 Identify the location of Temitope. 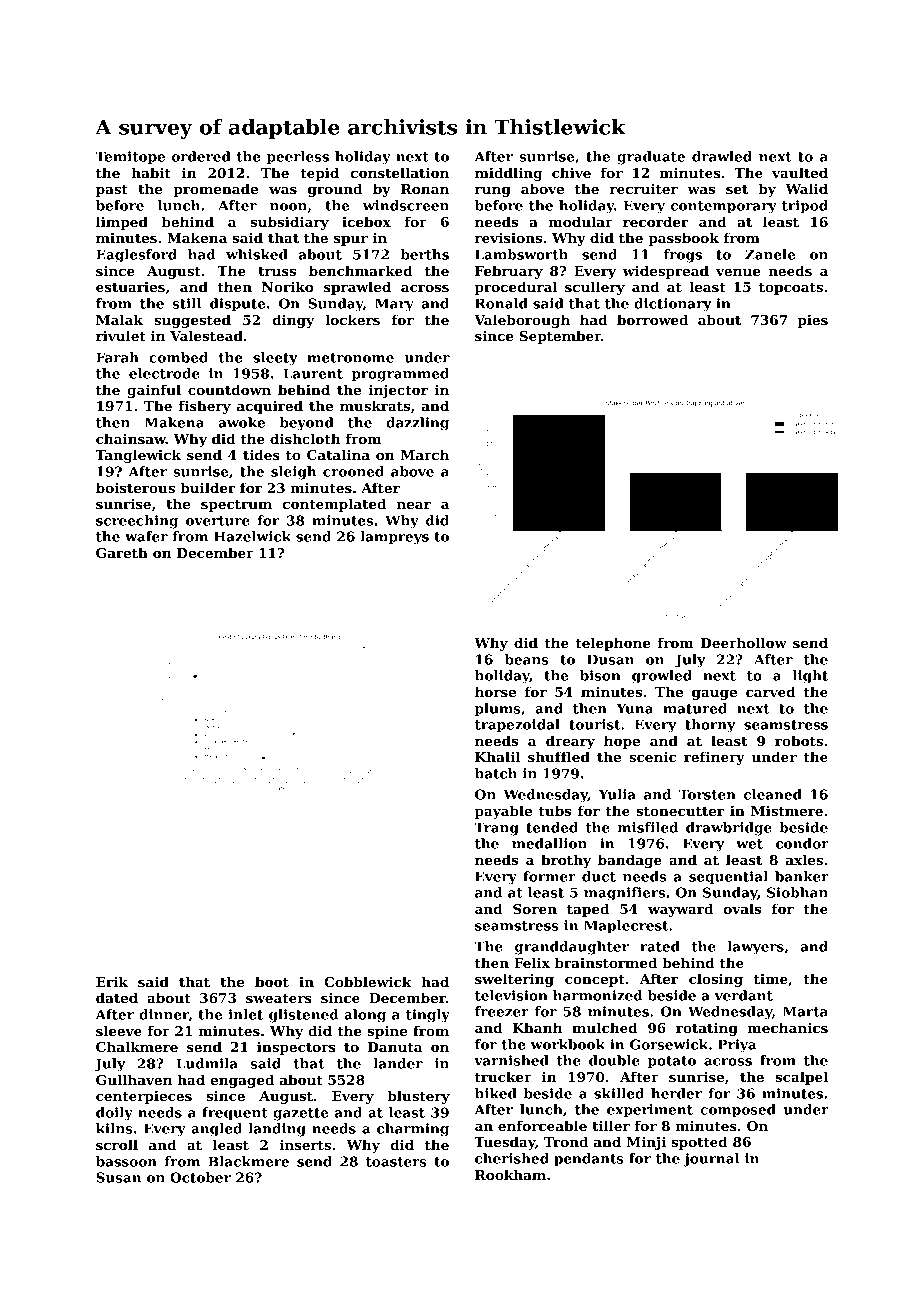
(130, 158).
